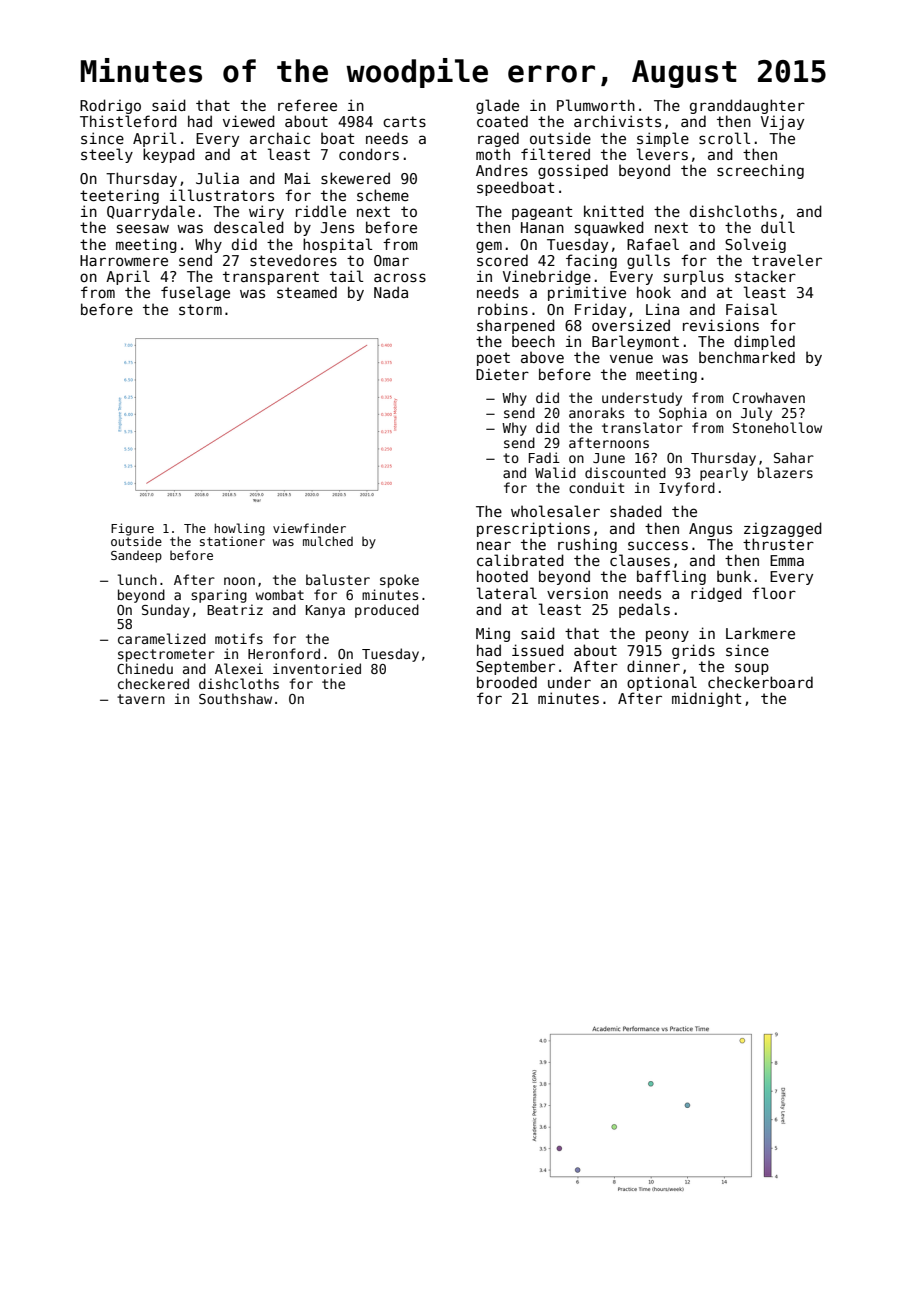 The width and height of the document is (908, 1316). Describe the element at coordinates (317, 668) in the document. I see `inventoried` at that location.
